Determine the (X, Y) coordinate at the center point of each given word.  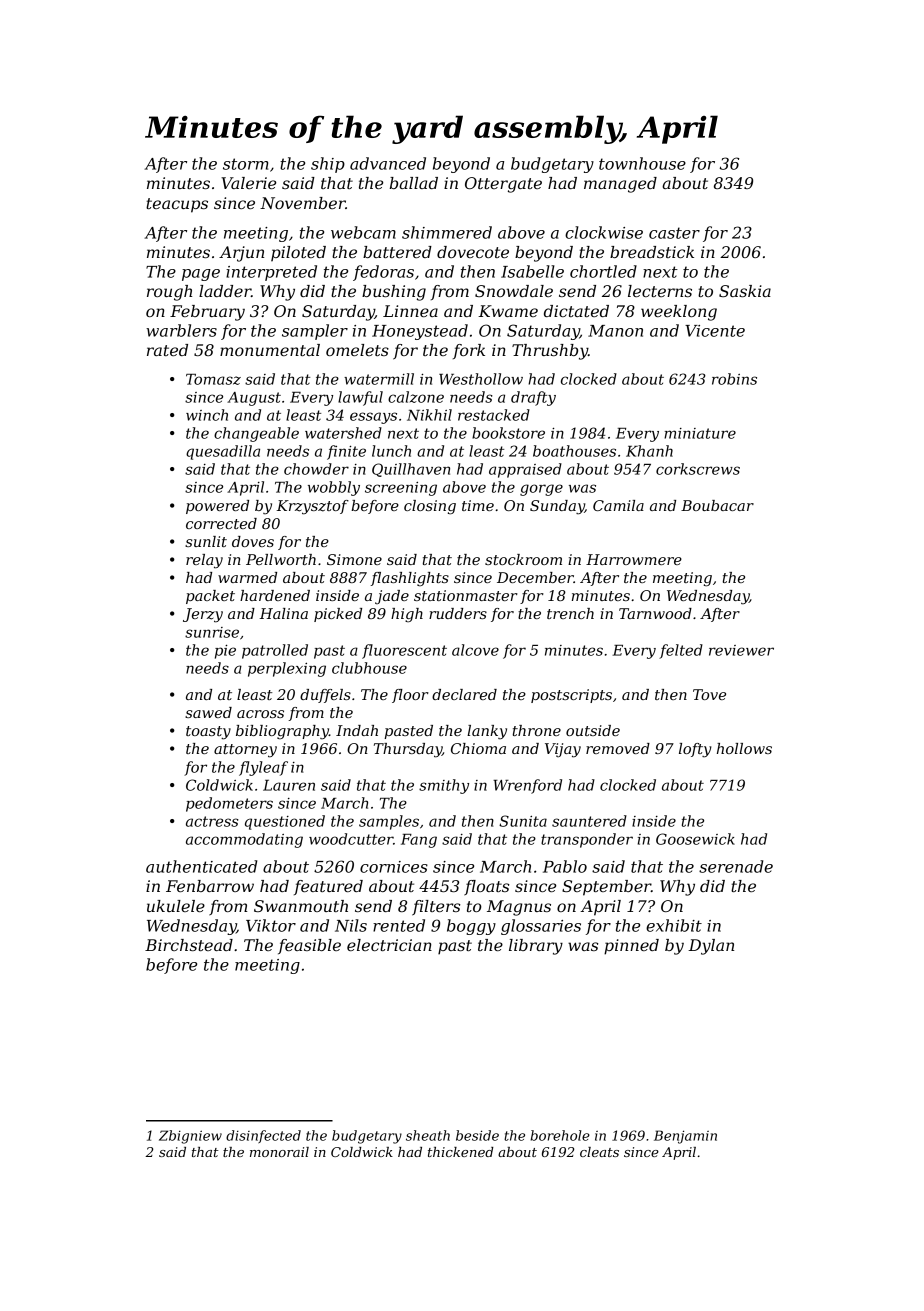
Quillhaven (411, 470)
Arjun (241, 254)
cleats (599, 1152)
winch (207, 415)
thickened (461, 1152)
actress (212, 821)
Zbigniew (190, 1137)
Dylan (711, 947)
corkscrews (698, 469)
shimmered (447, 232)
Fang (419, 841)
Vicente (715, 331)
